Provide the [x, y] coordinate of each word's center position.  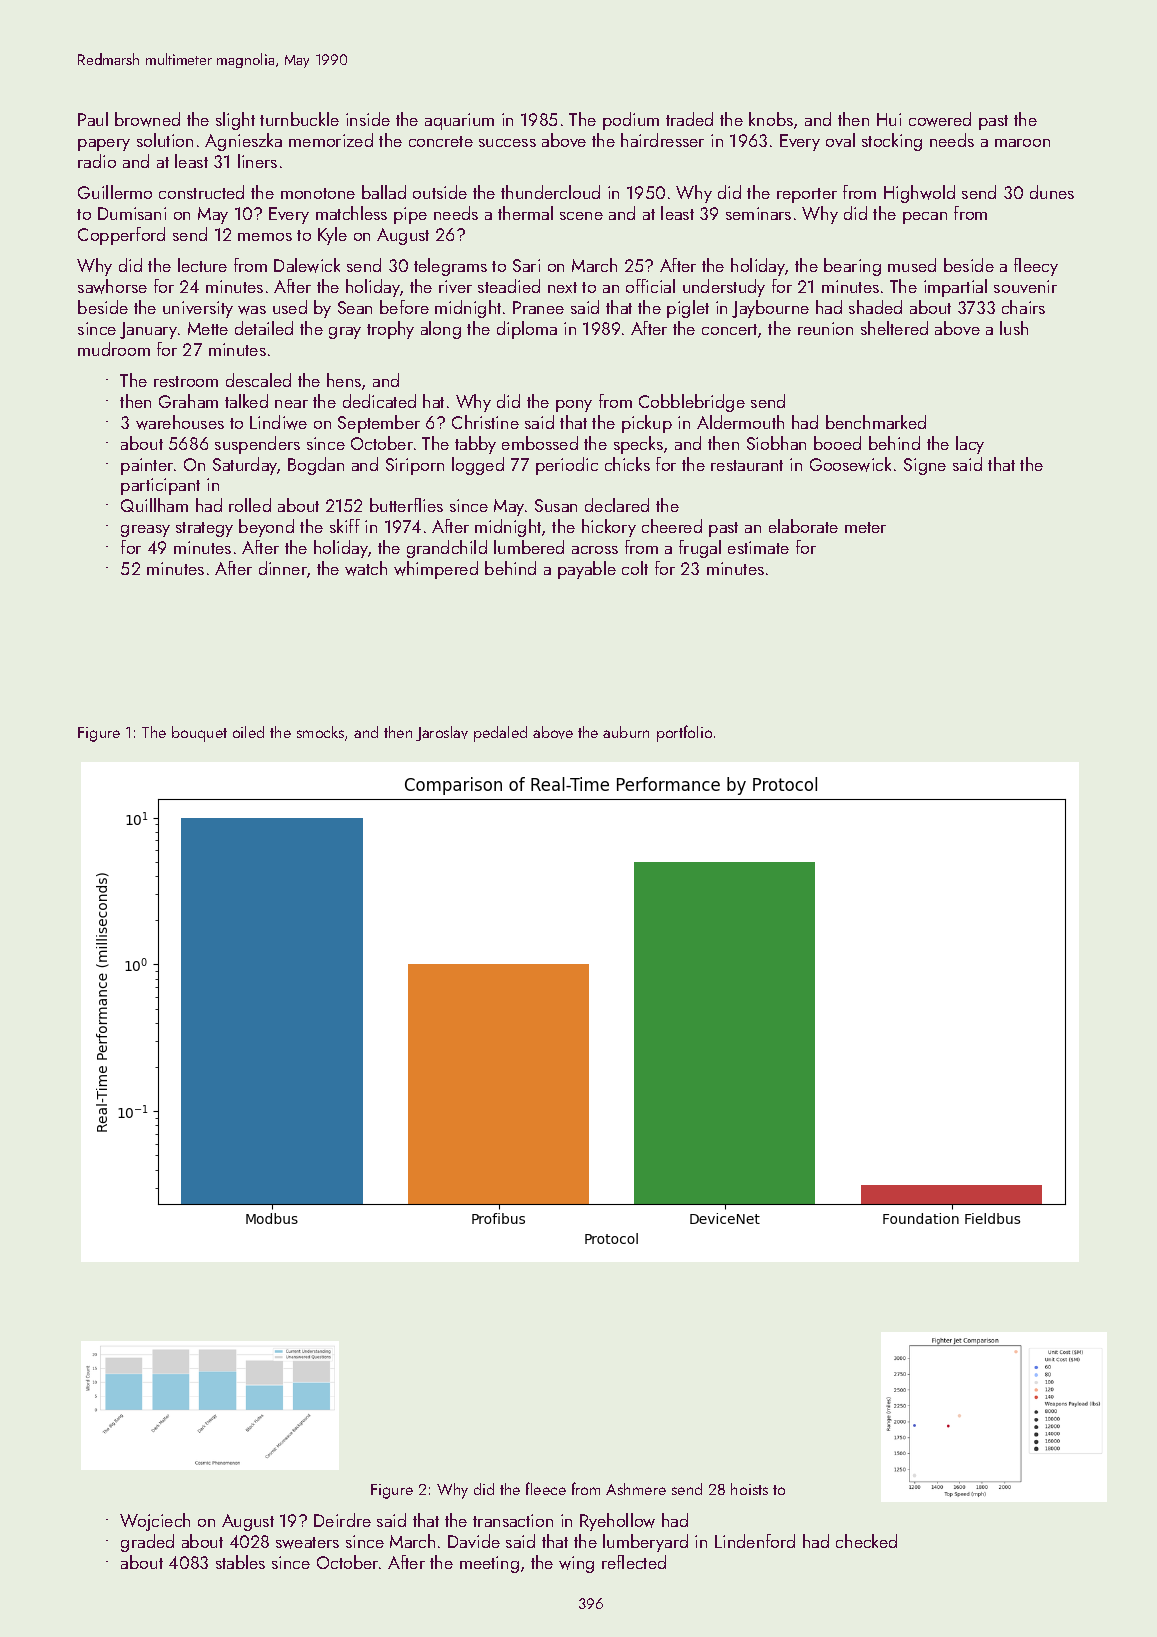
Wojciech [155, 1522]
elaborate [803, 526]
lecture [202, 265]
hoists [749, 1489]
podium [631, 121]
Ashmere [636, 1489]
